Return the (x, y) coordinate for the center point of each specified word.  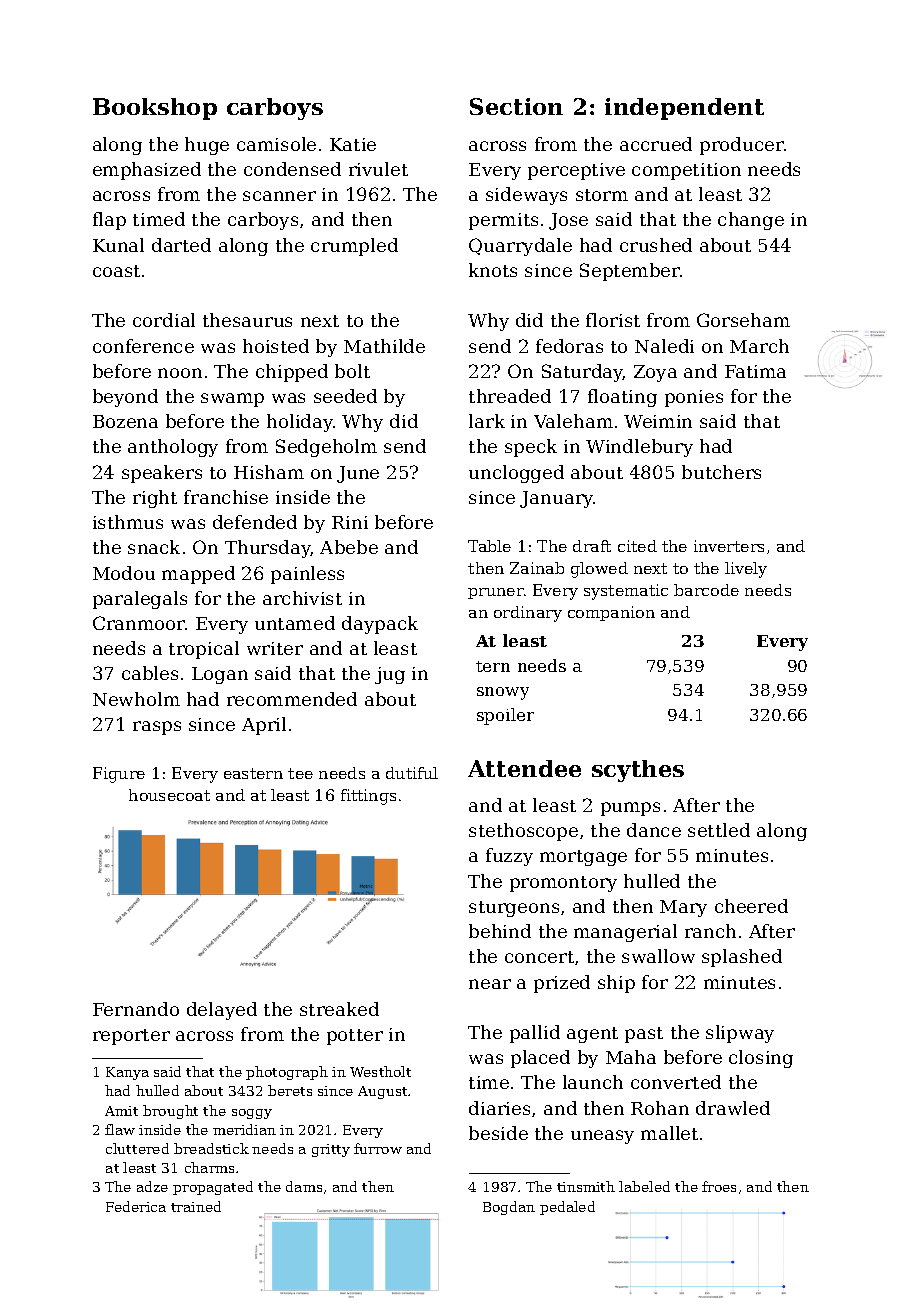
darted (181, 245)
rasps (157, 728)
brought (170, 1112)
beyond (125, 398)
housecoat (169, 795)
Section (516, 106)
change (751, 221)
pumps (630, 809)
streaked (339, 1009)
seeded (345, 396)
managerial (625, 933)
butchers (721, 472)
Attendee (524, 768)
